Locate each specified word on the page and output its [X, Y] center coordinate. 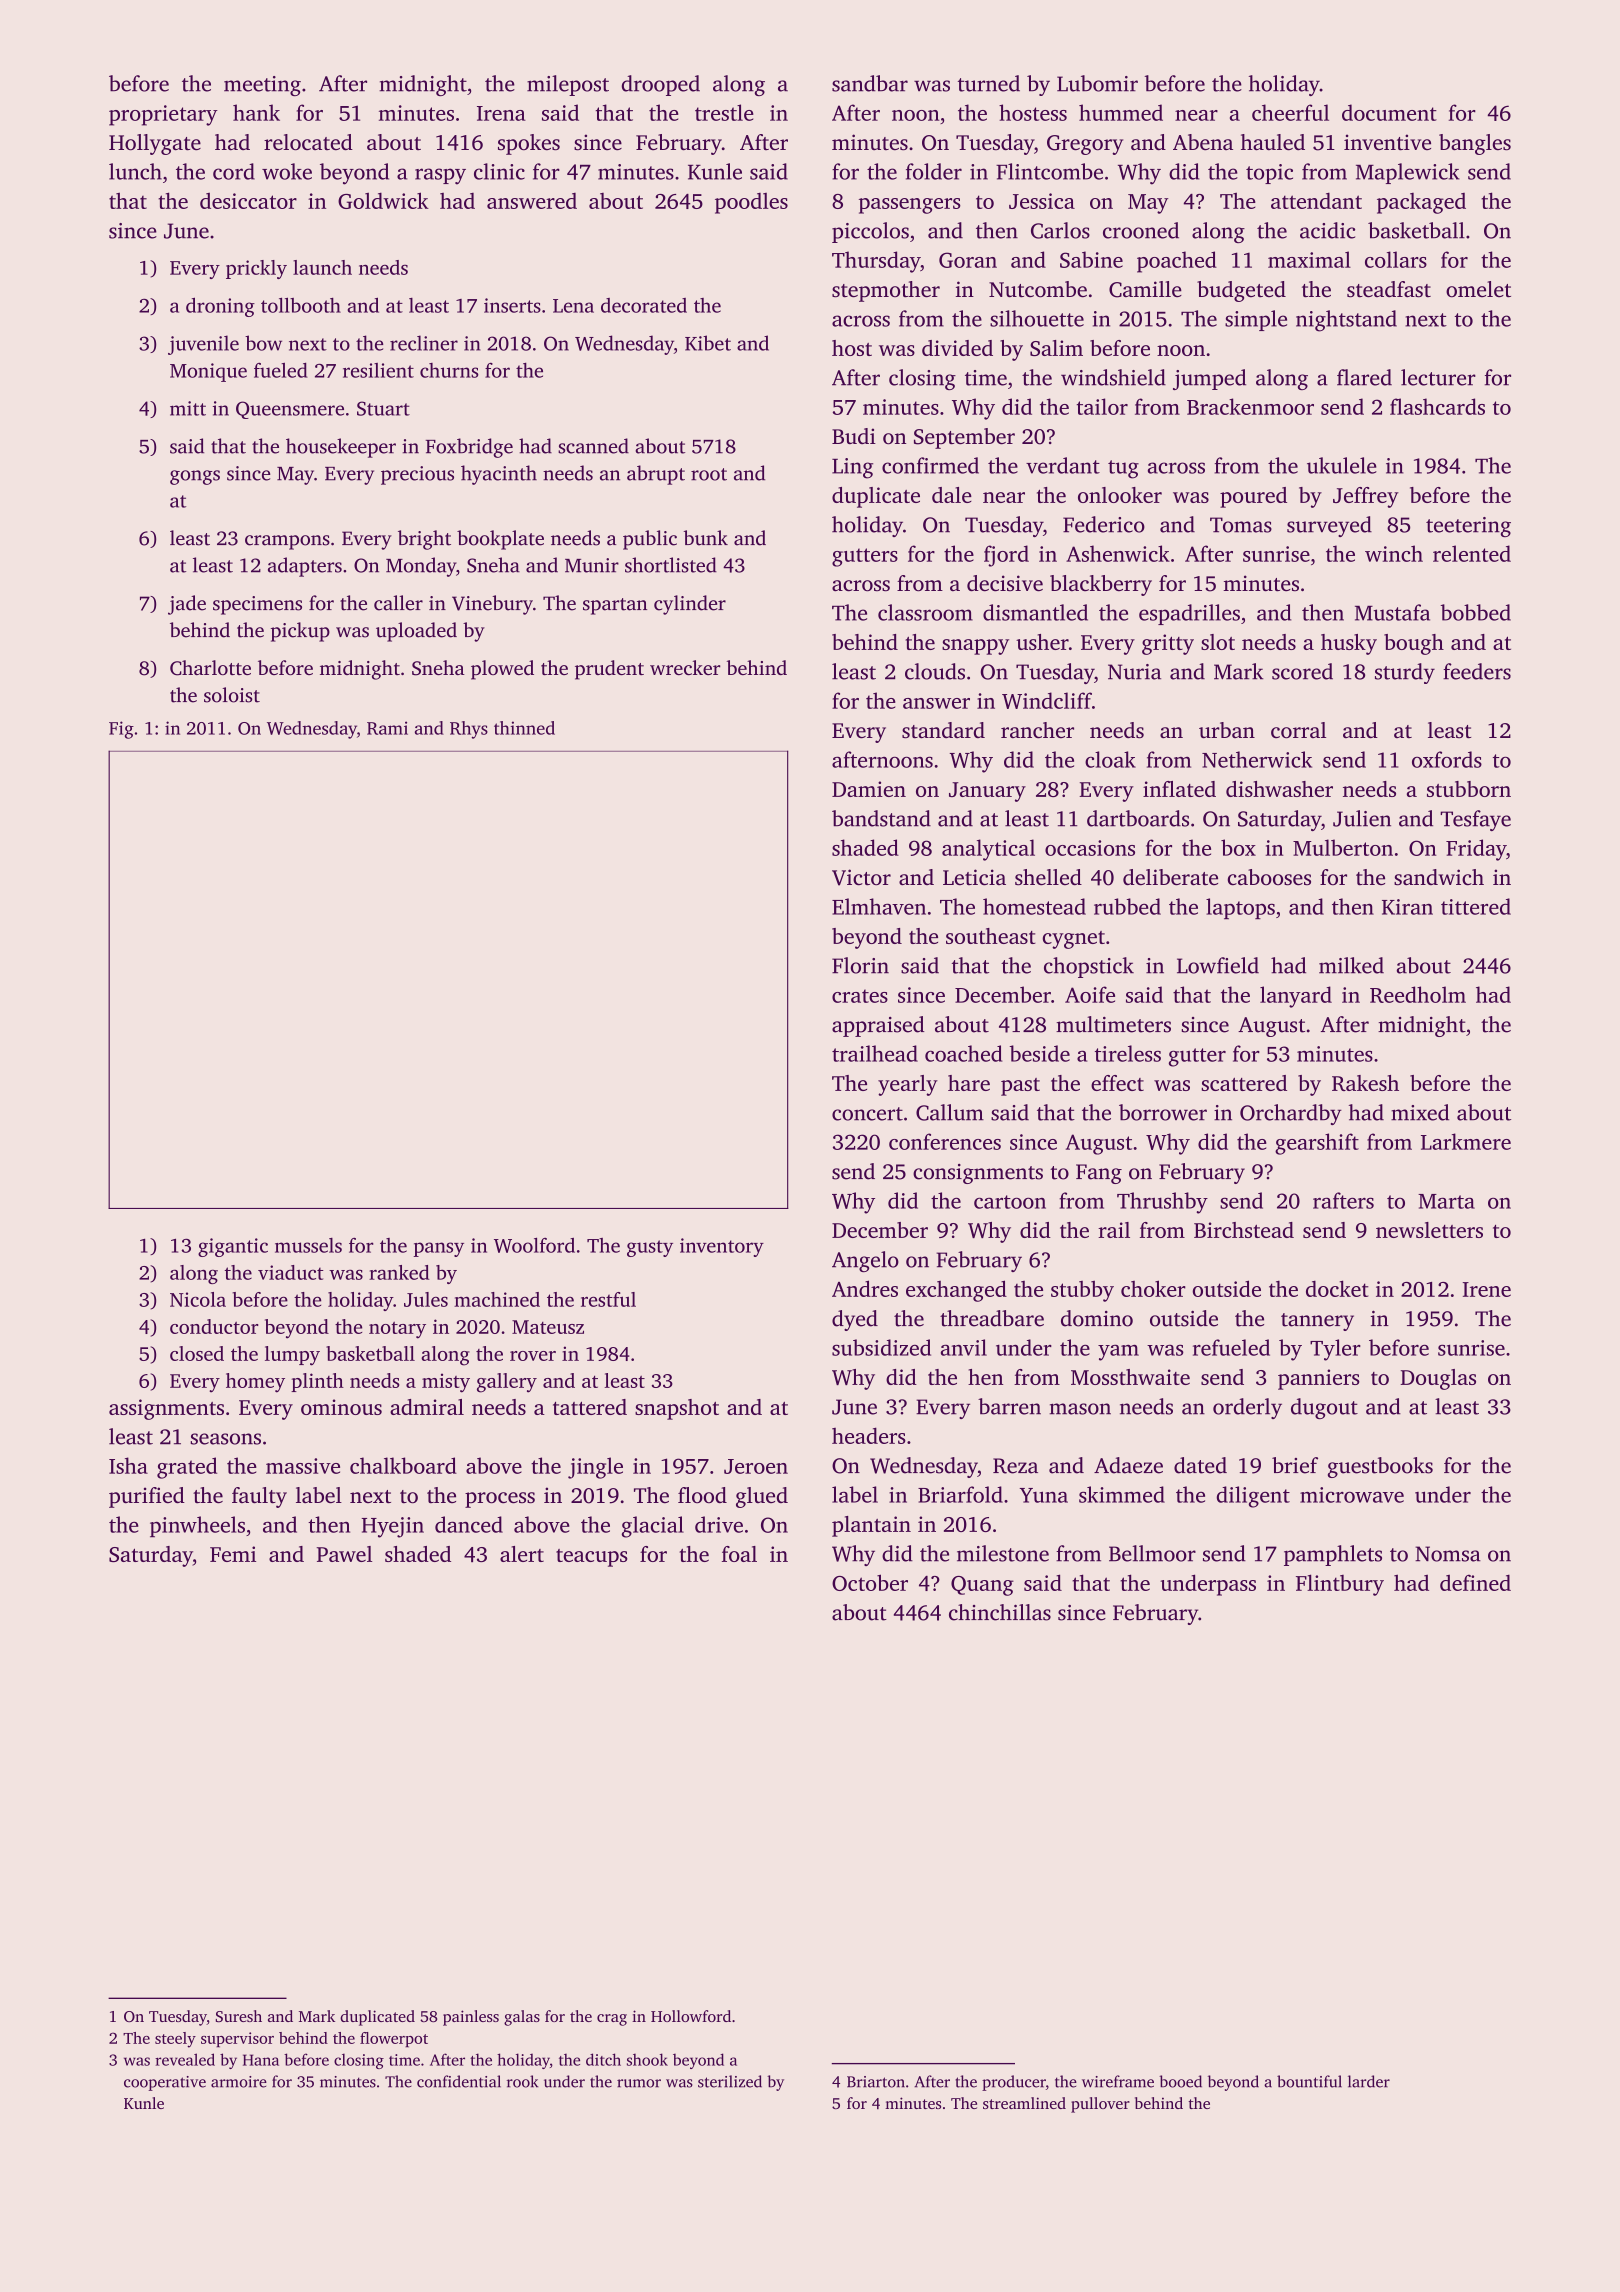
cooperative [165, 2083]
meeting [262, 86]
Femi [233, 1554]
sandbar [870, 83]
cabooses [1269, 877]
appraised [878, 1026]
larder [1369, 2081]
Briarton [876, 2082]
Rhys [469, 730]
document [1389, 112]
